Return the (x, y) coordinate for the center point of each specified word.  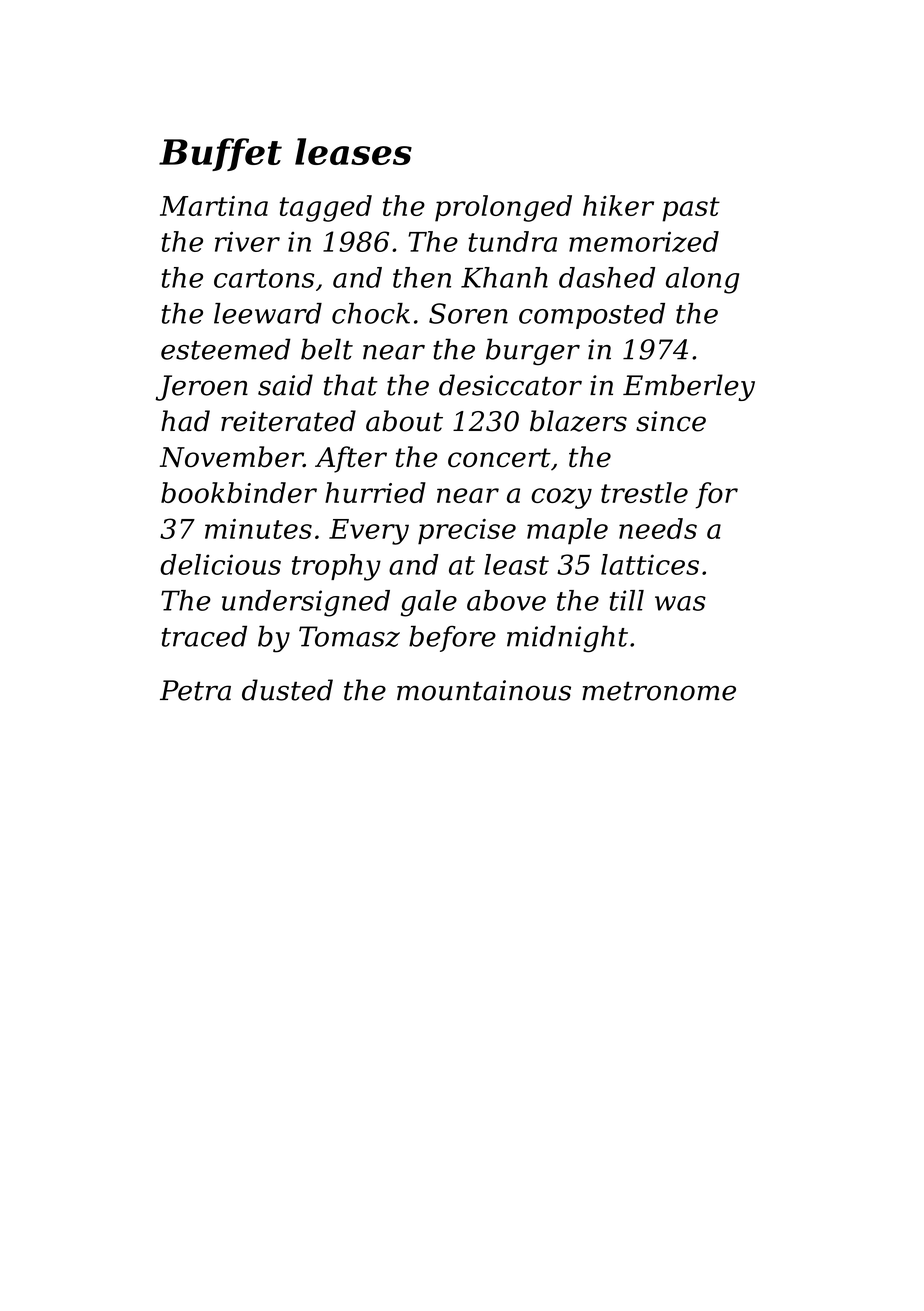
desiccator (510, 385)
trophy (336, 567)
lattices (650, 564)
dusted (287, 690)
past (691, 209)
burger (533, 351)
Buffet (220, 154)
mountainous (484, 690)
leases (353, 151)
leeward (268, 313)
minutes (258, 529)
